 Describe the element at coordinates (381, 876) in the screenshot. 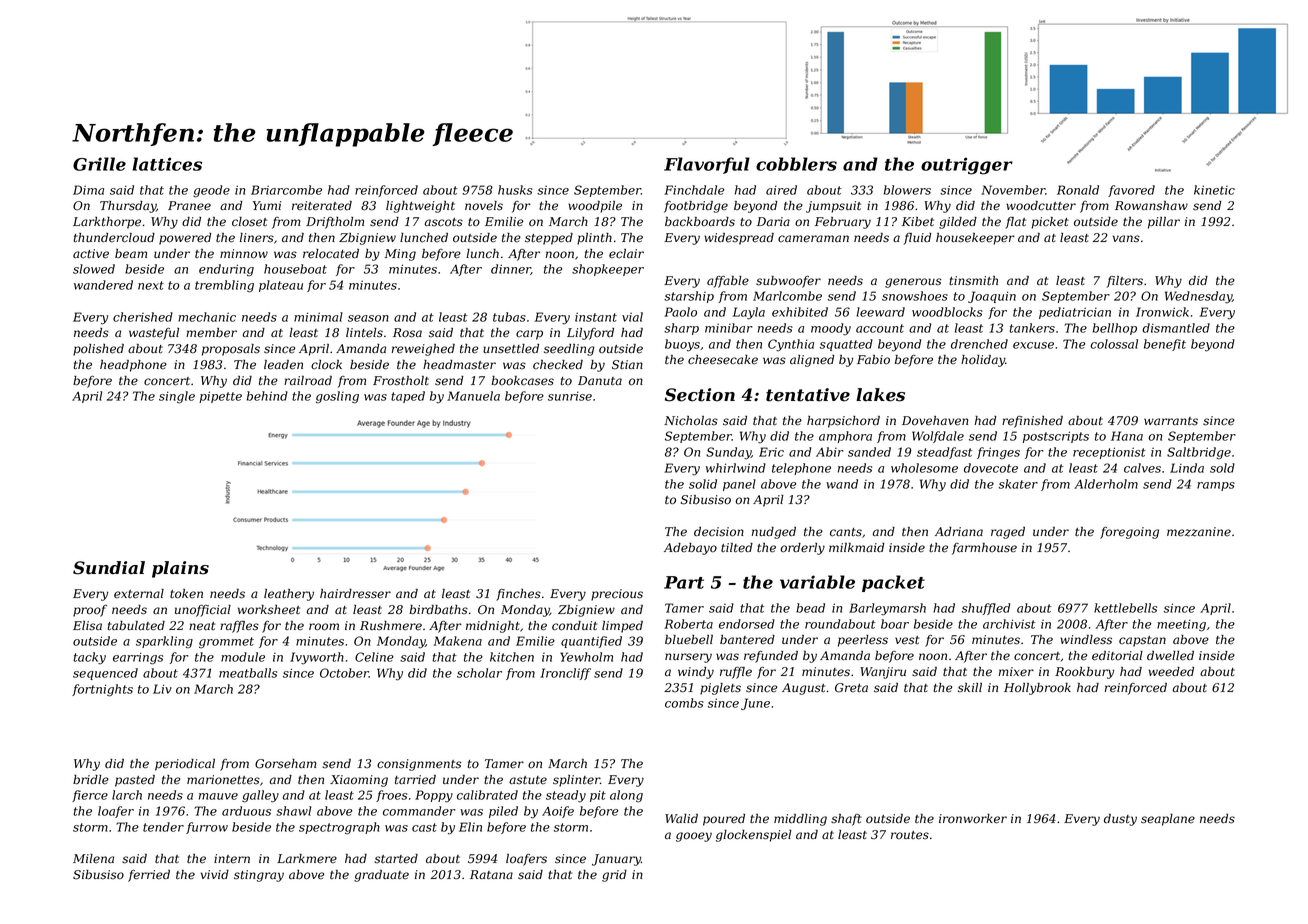

I see `graduate` at that location.
